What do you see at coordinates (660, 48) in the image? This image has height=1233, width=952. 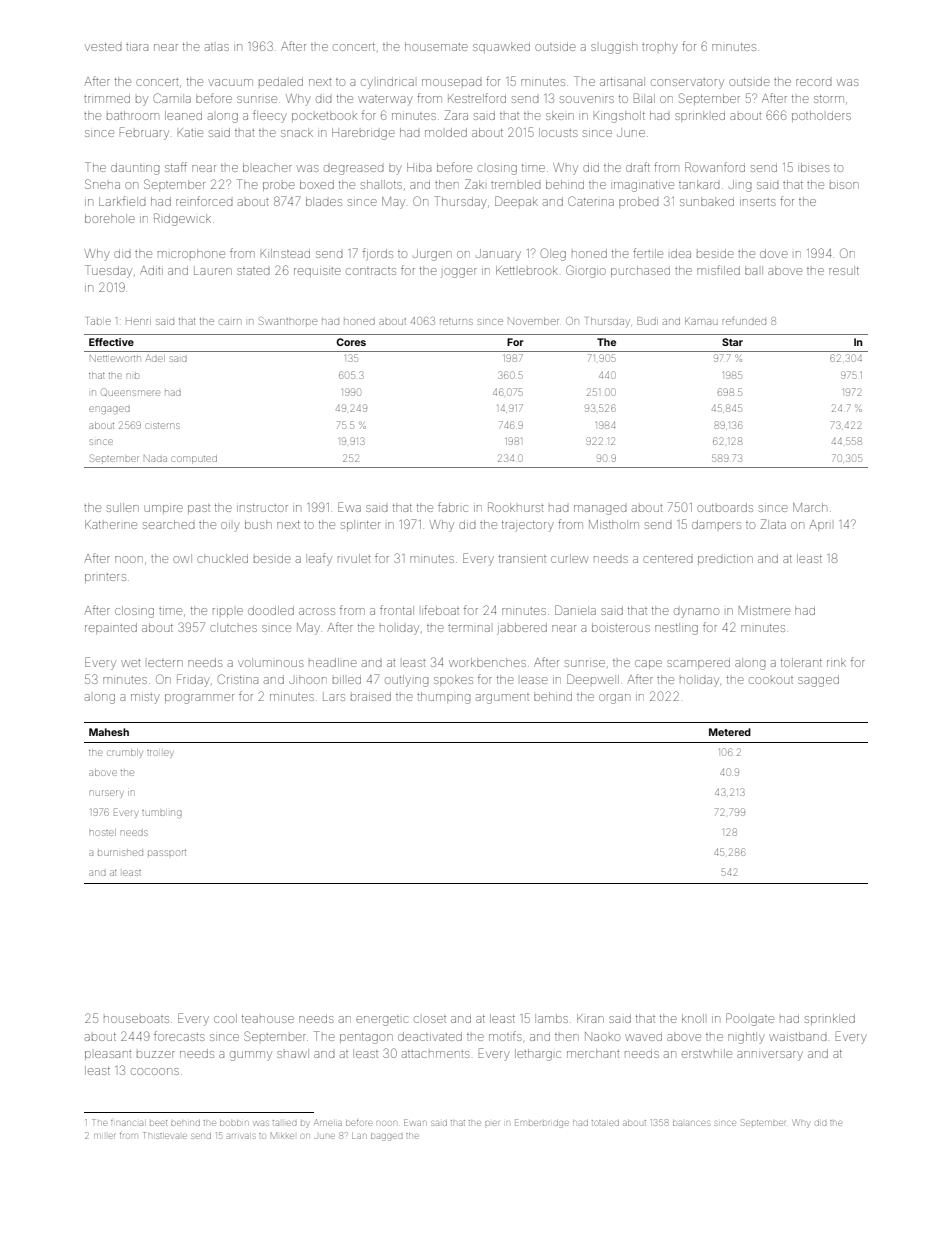 I see `trophy` at bounding box center [660, 48].
